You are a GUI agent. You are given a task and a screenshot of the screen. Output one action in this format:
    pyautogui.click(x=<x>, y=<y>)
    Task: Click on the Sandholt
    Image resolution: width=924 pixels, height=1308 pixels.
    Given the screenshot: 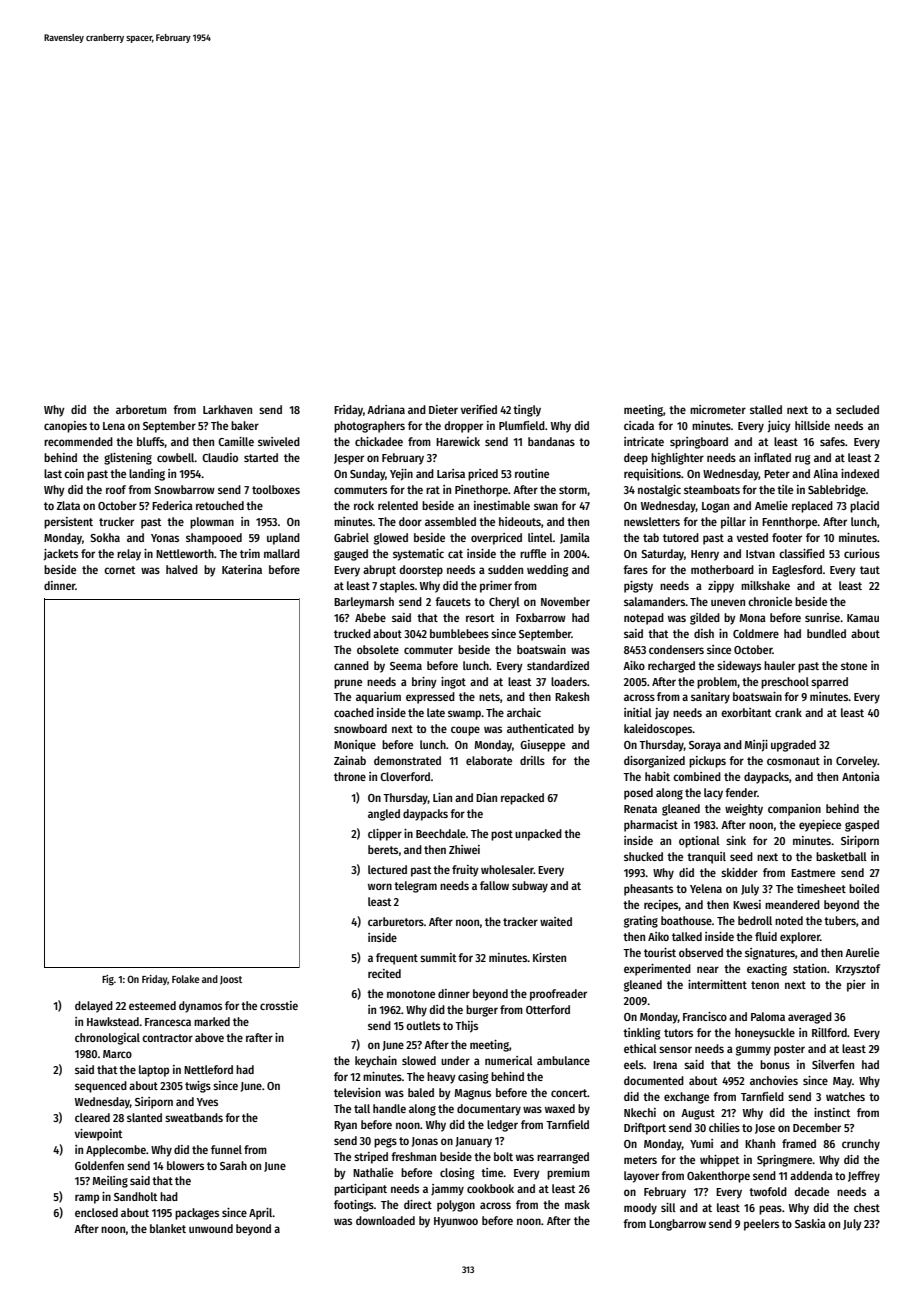 What is the action you would take?
    pyautogui.click(x=136, y=1196)
